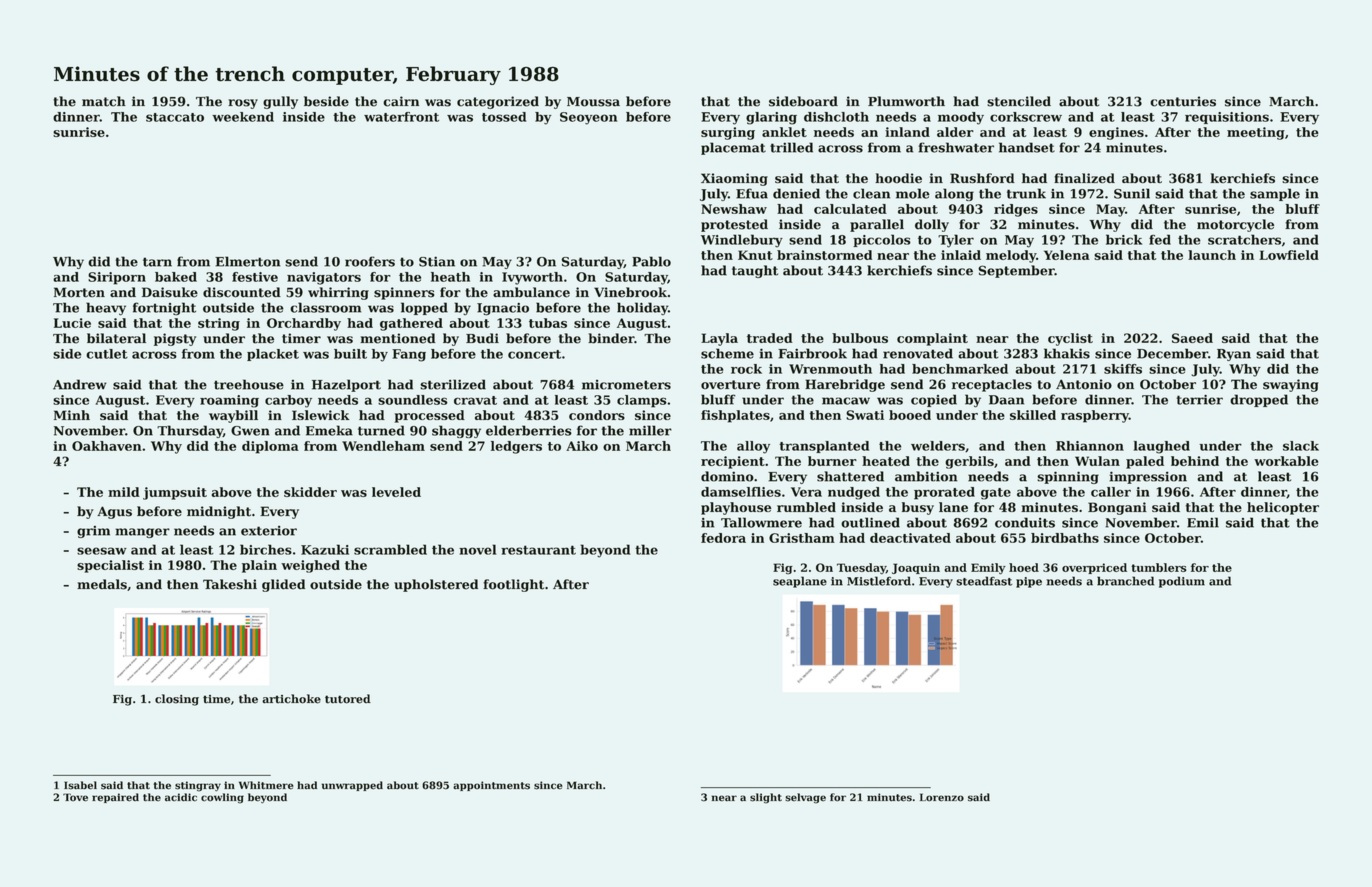 This screenshot has height=887, width=1372. Describe the element at coordinates (1123, 369) in the screenshot. I see `skiffs` at that location.
